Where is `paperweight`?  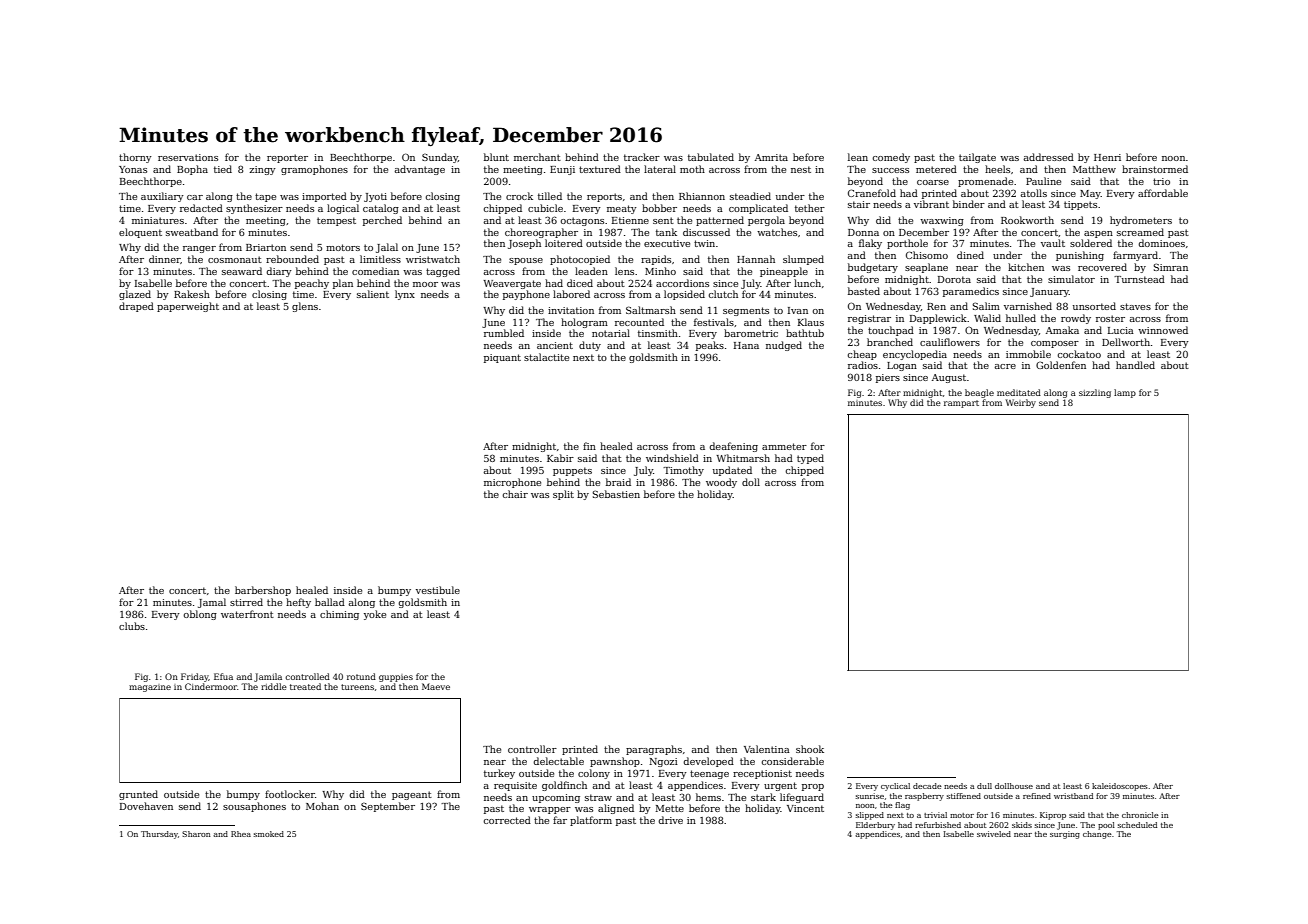
paperweight is located at coordinates (188, 307).
